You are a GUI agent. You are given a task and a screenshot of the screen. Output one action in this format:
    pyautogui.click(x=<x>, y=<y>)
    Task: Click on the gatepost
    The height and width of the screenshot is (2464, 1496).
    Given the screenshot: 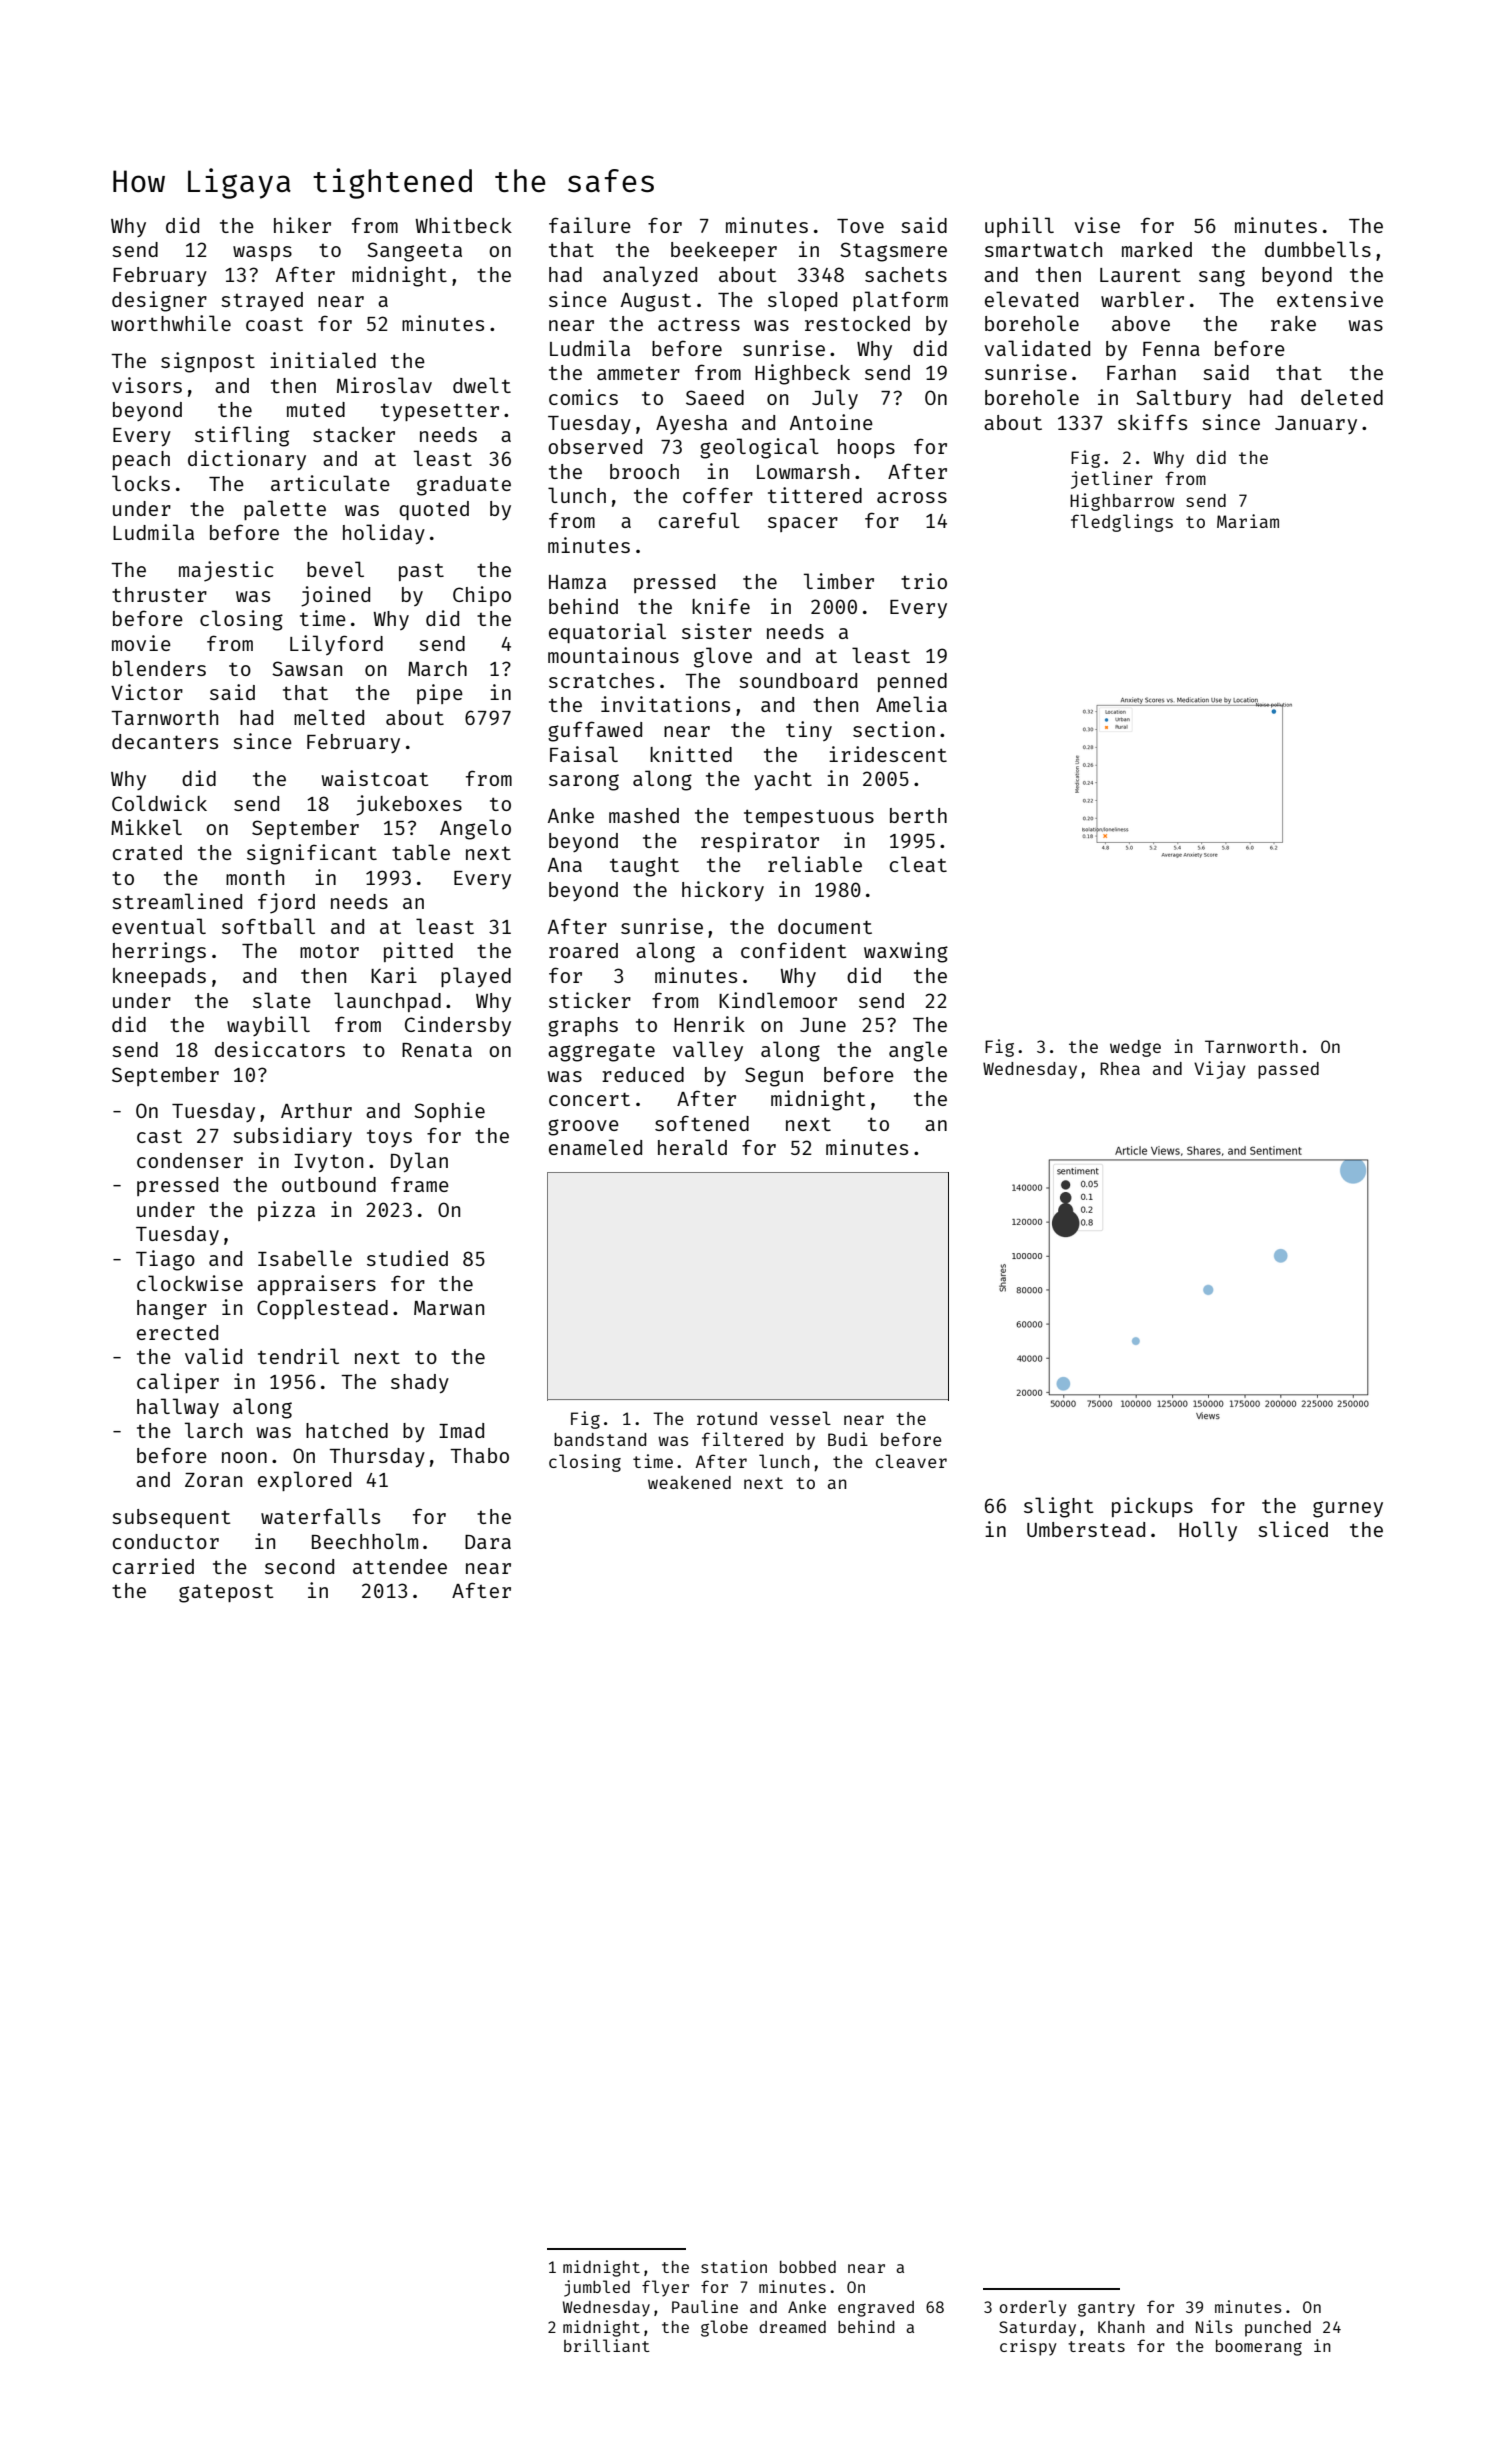 What is the action you would take?
    pyautogui.click(x=226, y=1593)
